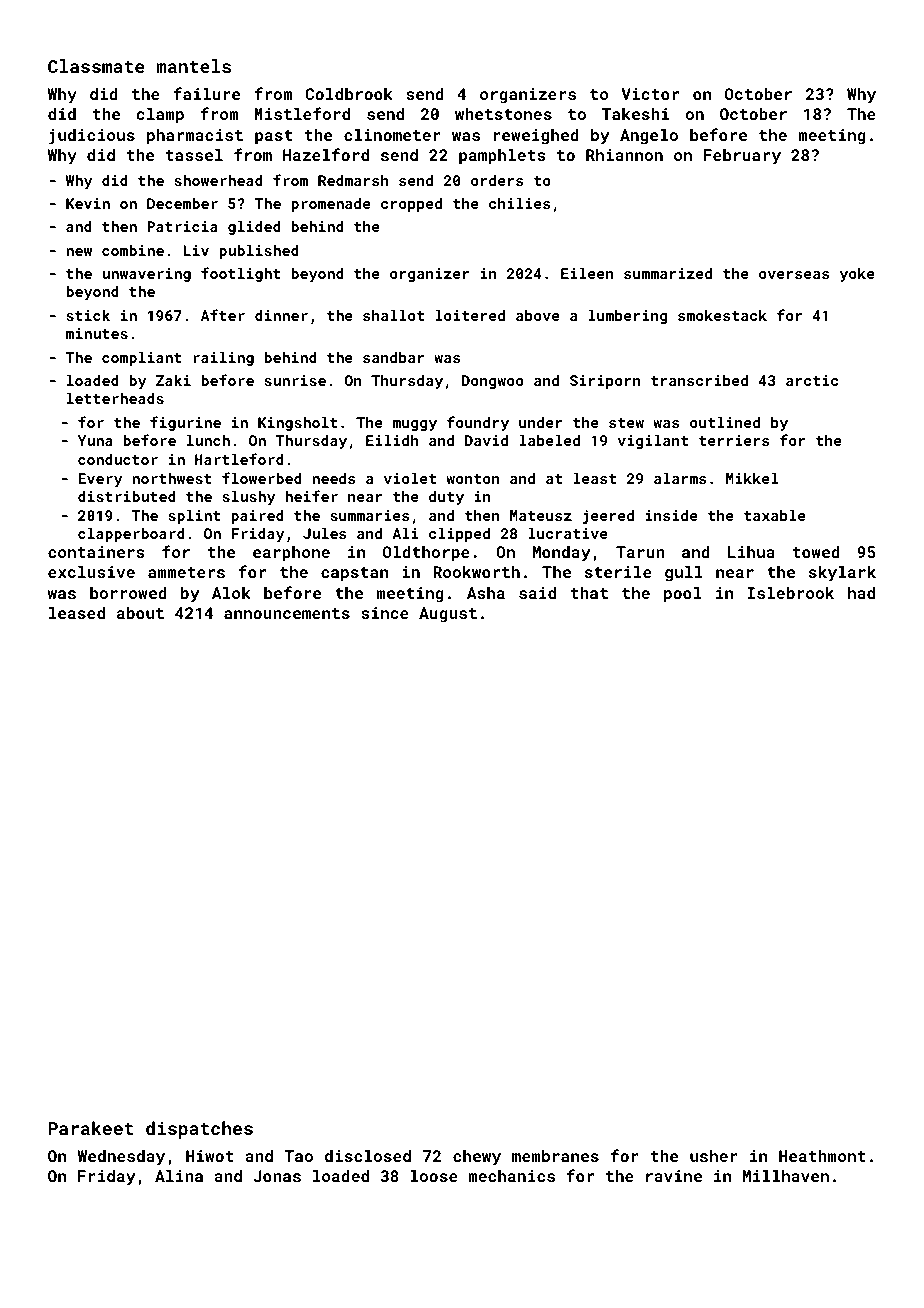 This screenshot has height=1308, width=924. What do you see at coordinates (96, 66) in the screenshot?
I see `Classmate` at bounding box center [96, 66].
